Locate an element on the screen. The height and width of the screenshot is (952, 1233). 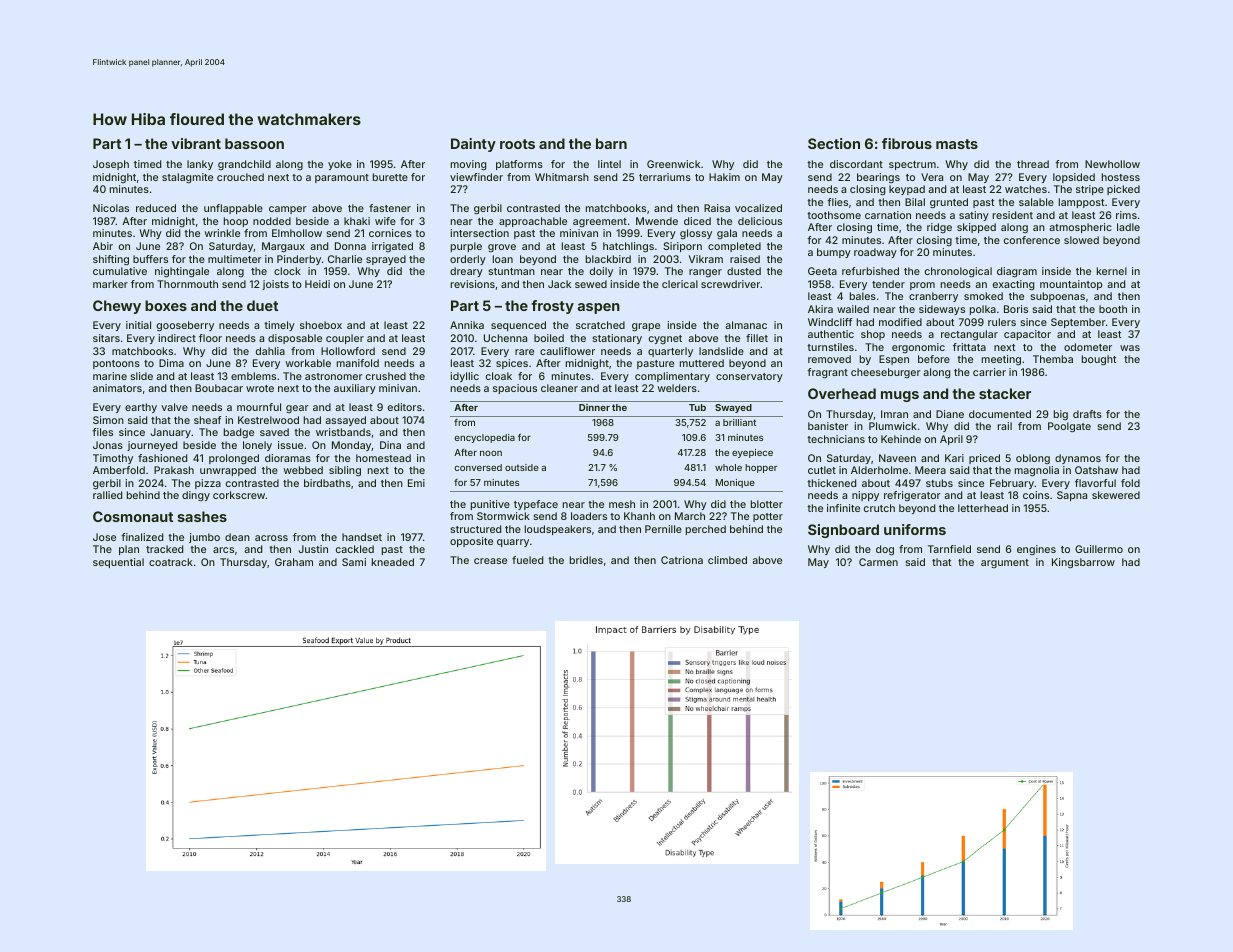
unwrapped is located at coordinates (228, 471).
